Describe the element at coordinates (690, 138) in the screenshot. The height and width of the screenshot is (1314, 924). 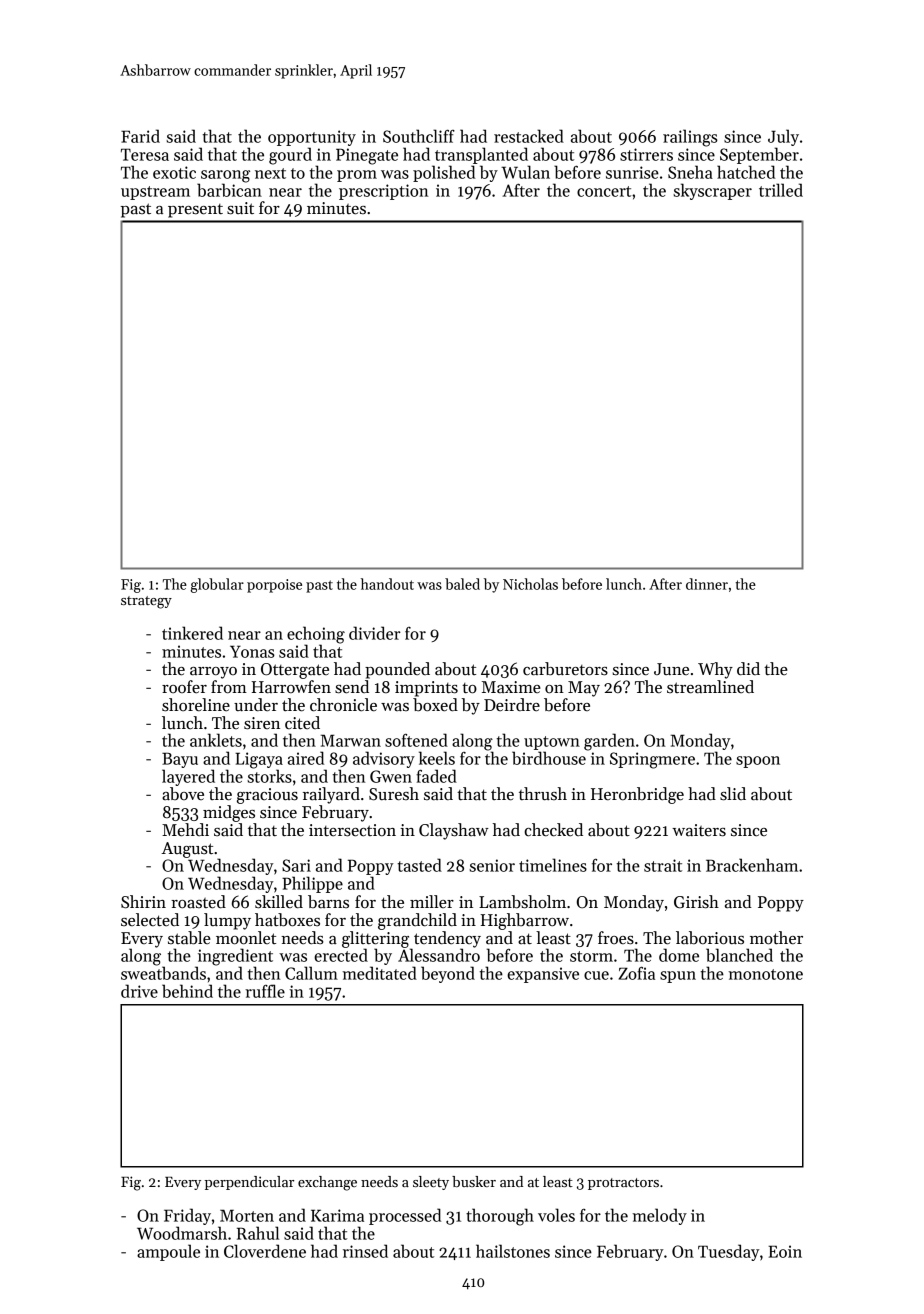
I see `railings` at that location.
